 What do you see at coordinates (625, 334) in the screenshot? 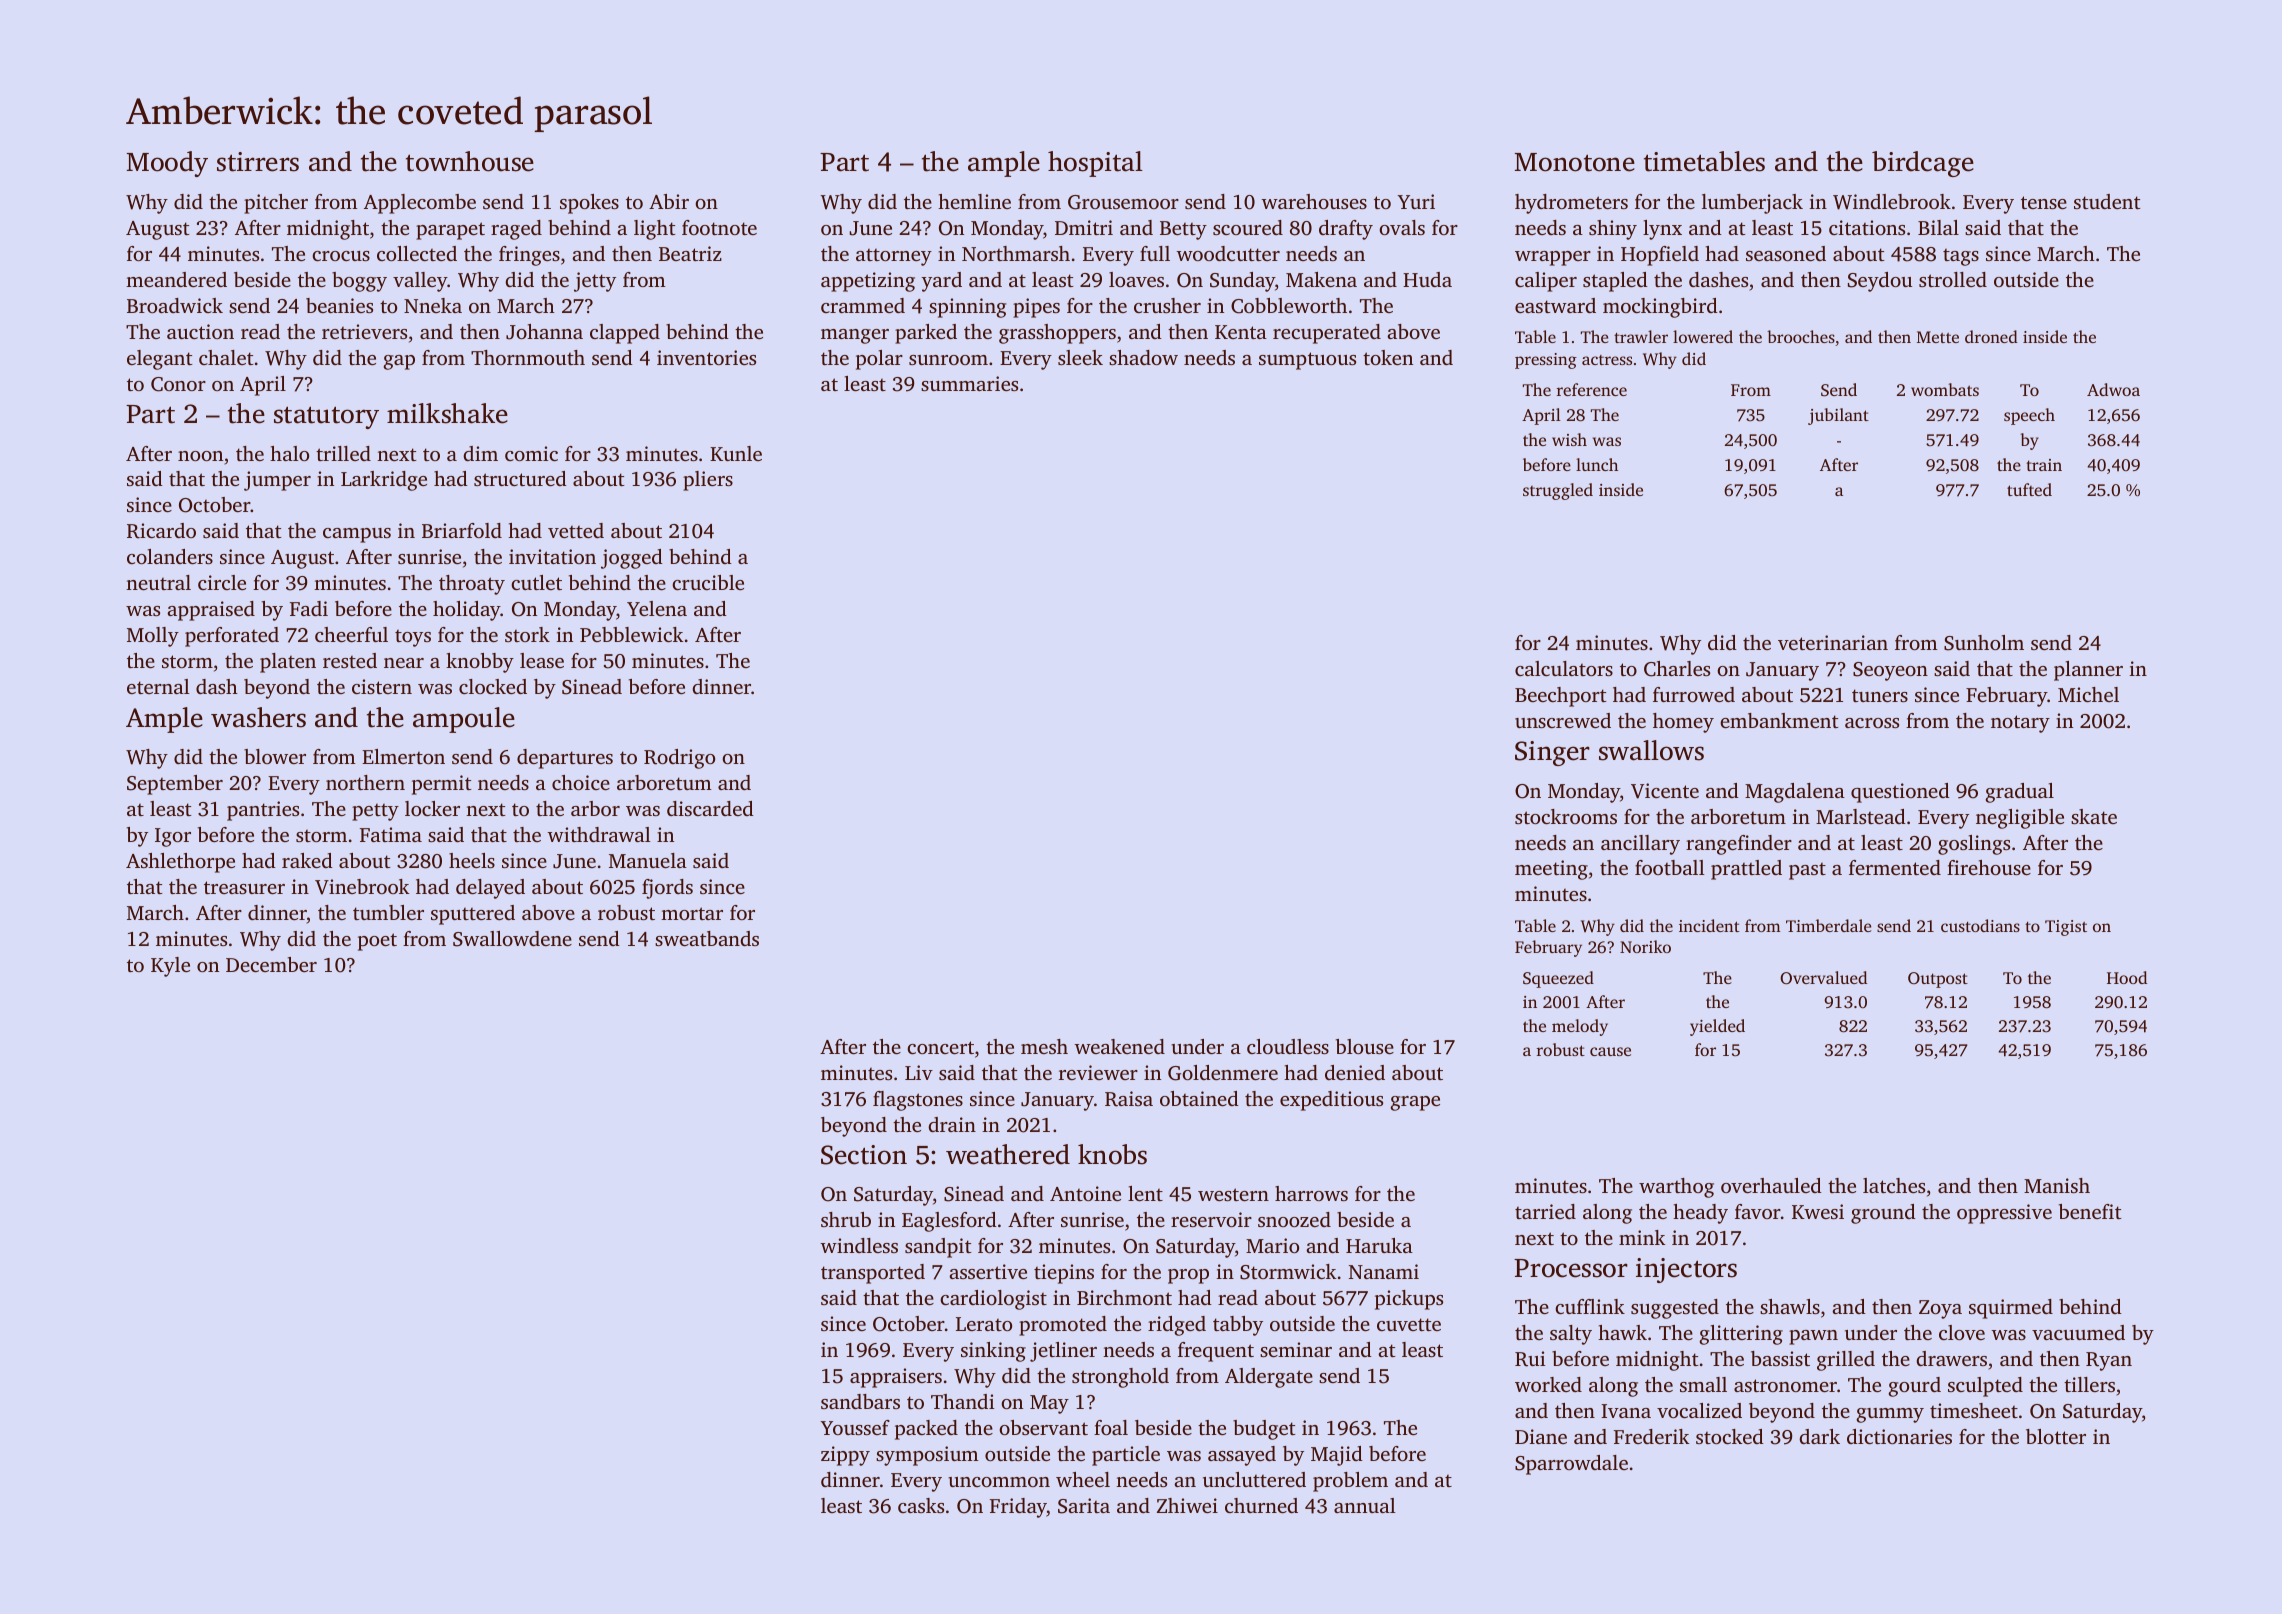
I see `clapped` at bounding box center [625, 334].
